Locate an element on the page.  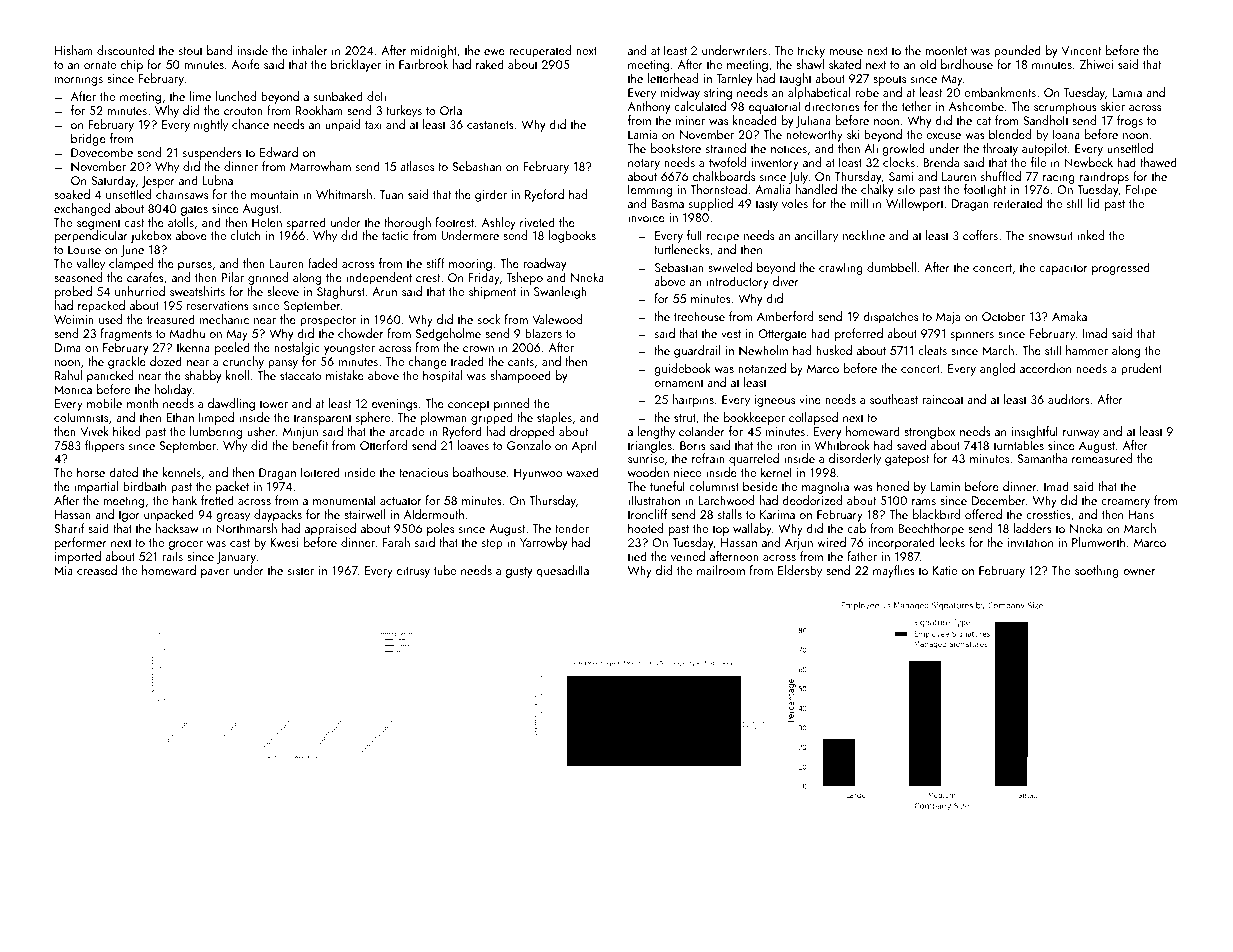
tender is located at coordinates (572, 528).
